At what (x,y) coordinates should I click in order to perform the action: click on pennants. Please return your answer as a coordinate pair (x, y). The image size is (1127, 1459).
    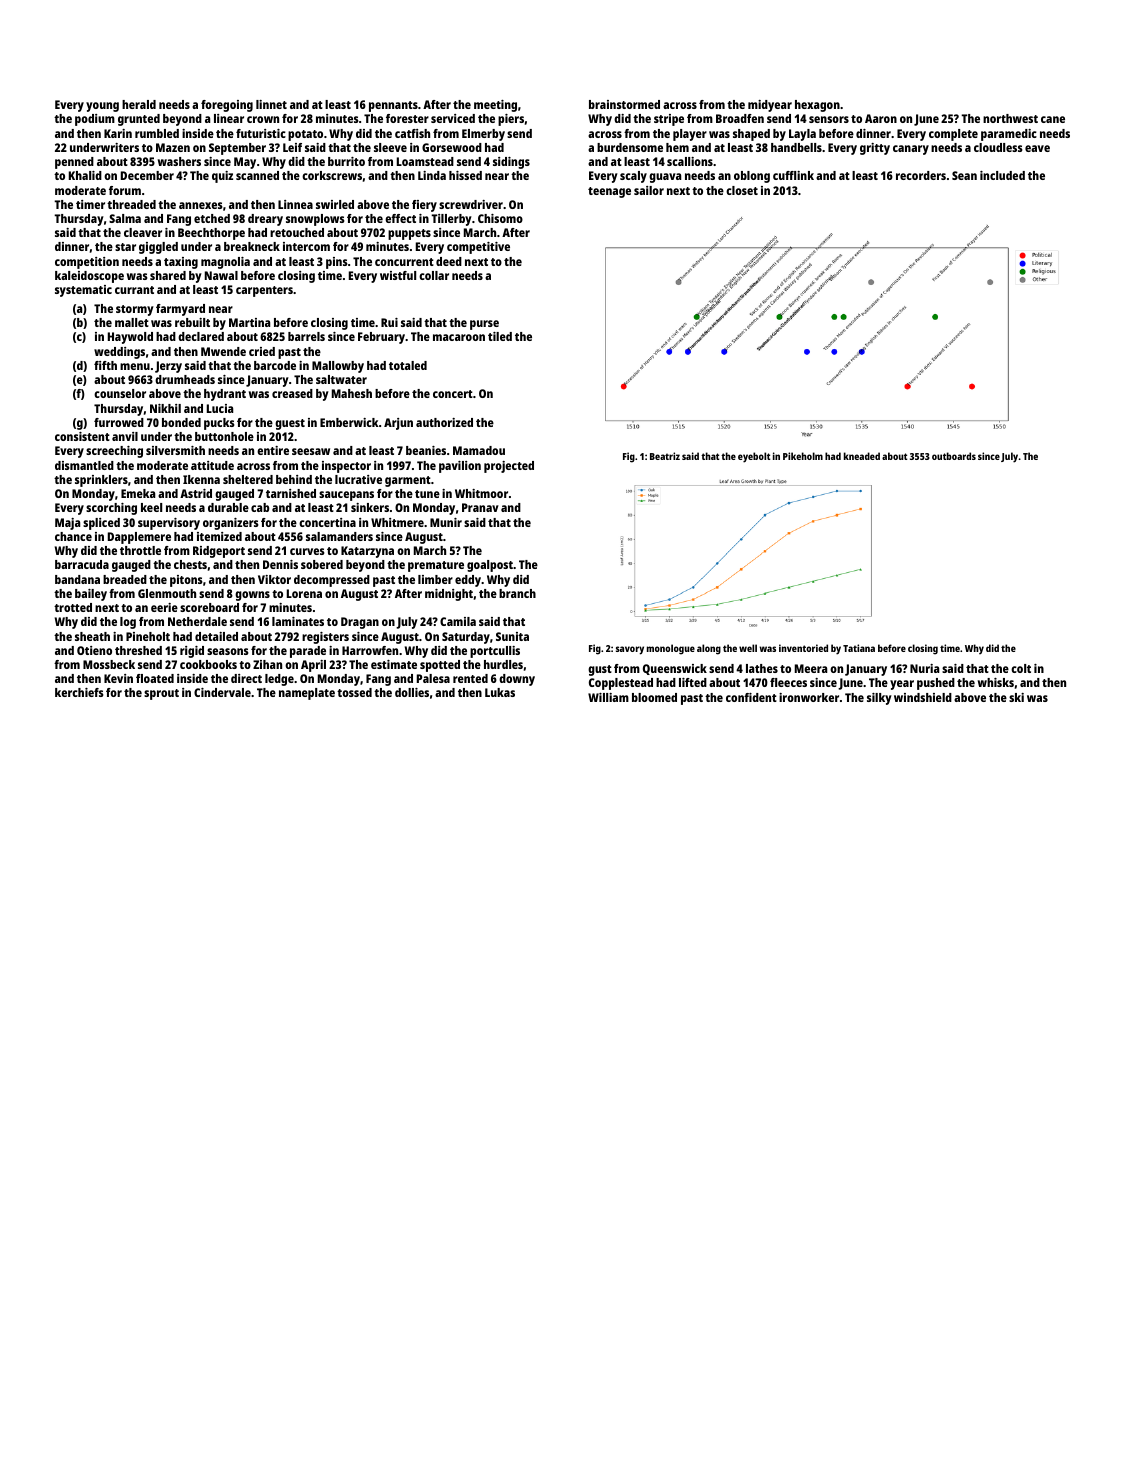
    Looking at the image, I should click on (393, 106).
